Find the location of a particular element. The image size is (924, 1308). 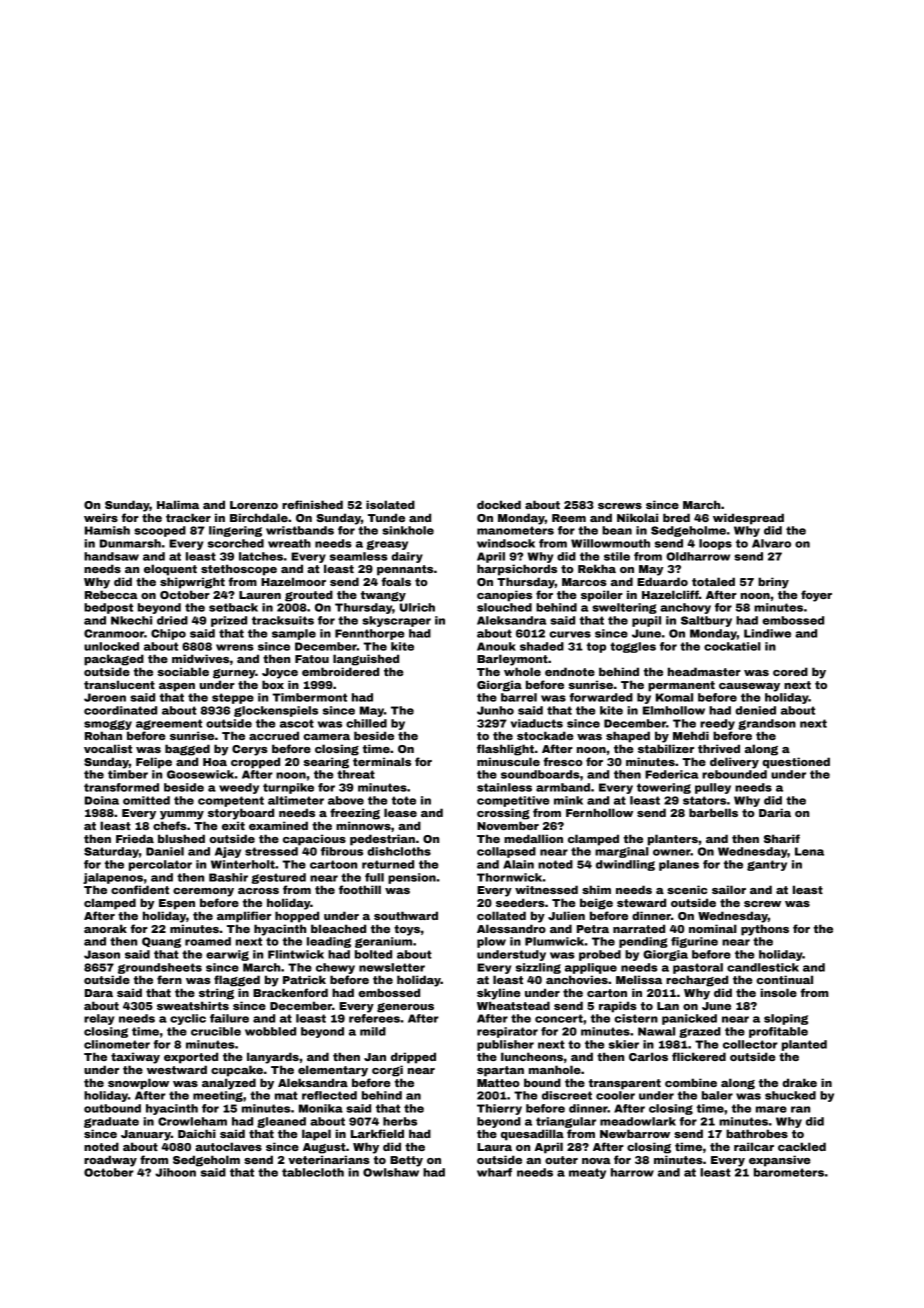

Lindiwe is located at coordinates (767, 633).
